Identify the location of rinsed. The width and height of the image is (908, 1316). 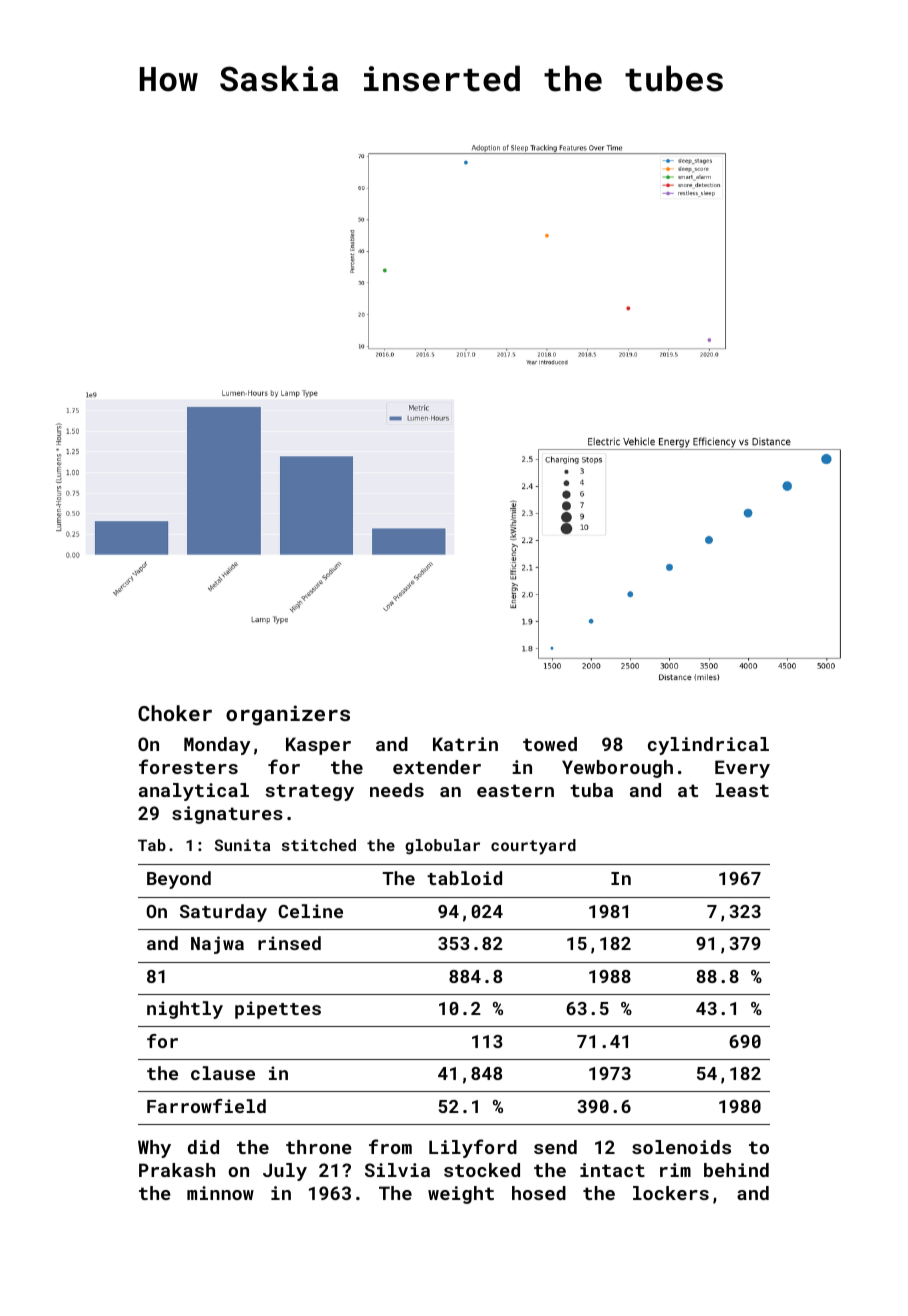
(289, 943).
